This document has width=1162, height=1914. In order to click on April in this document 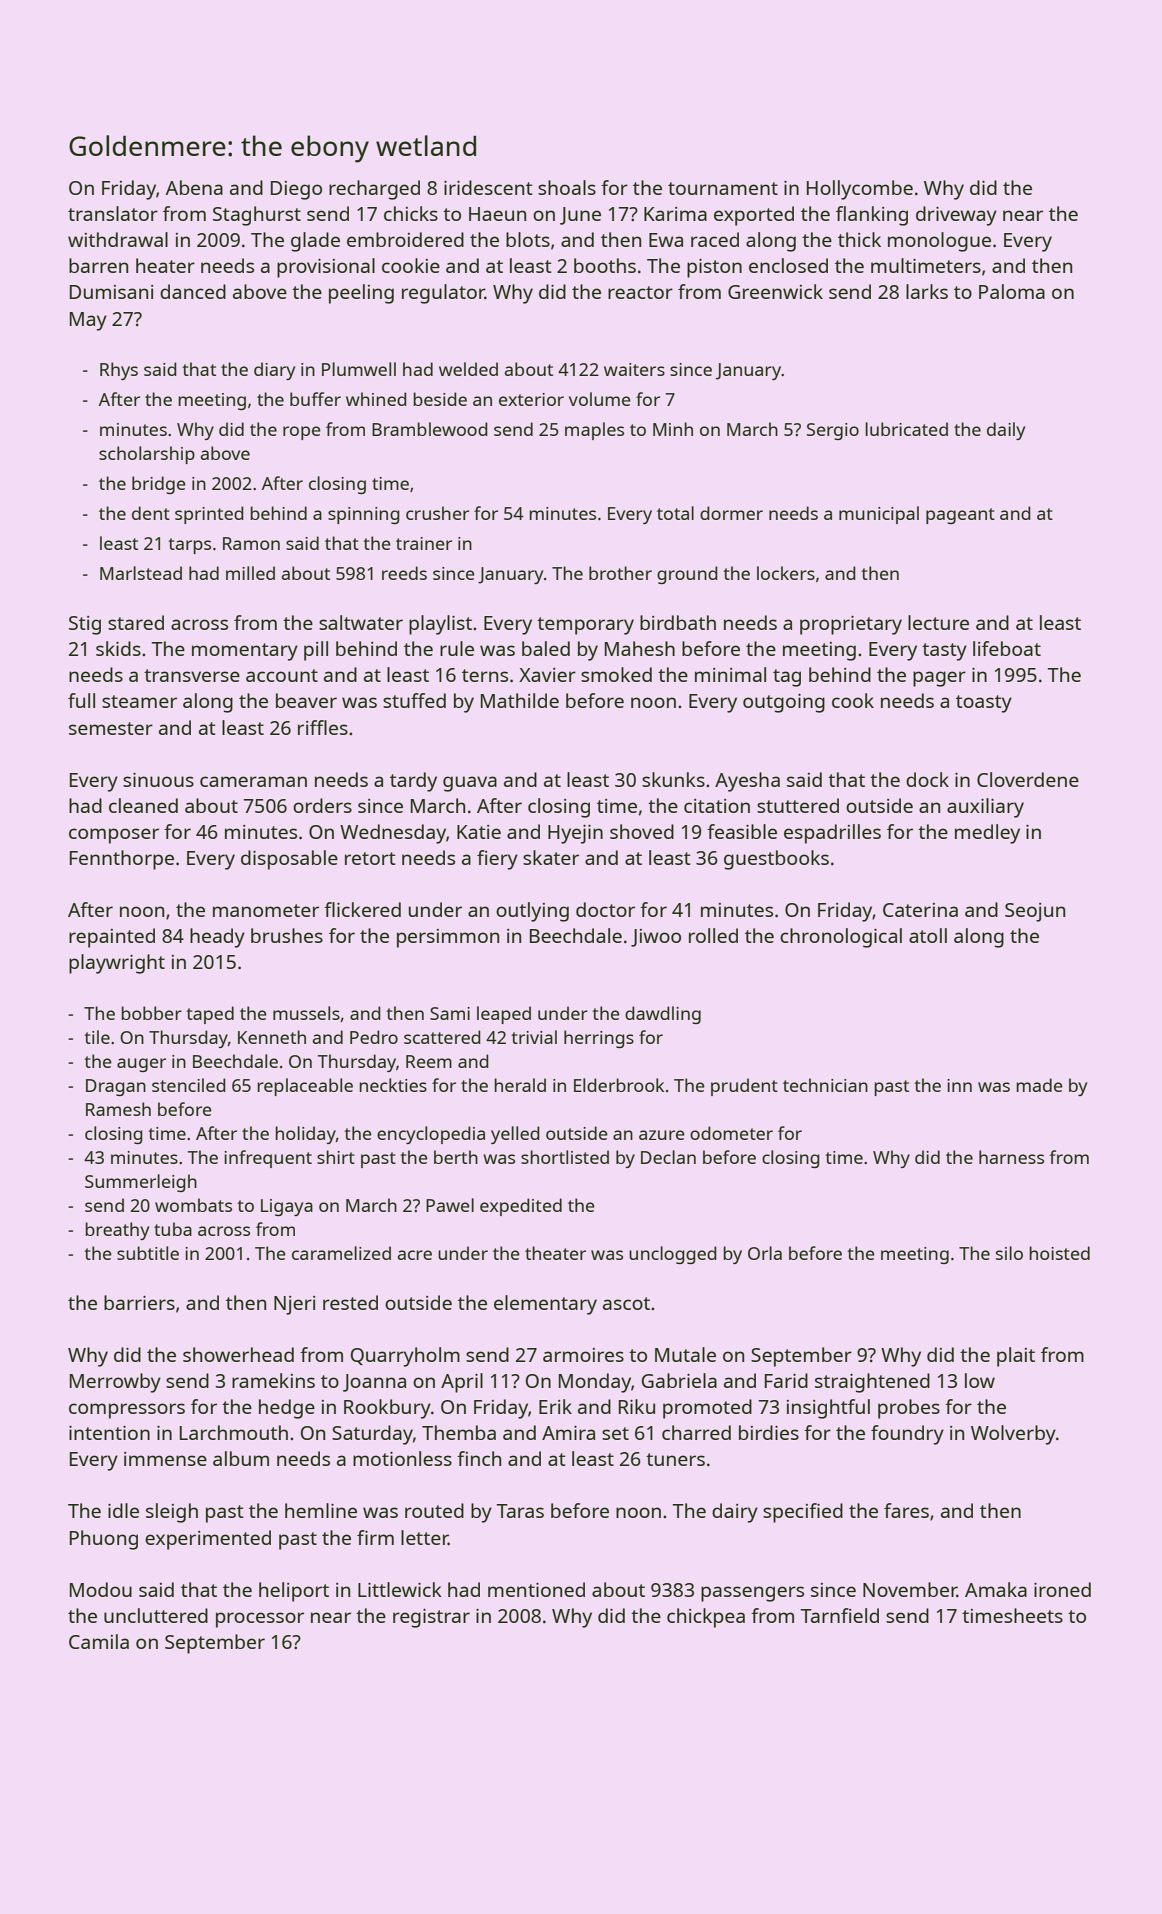, I will do `click(462, 1383)`.
